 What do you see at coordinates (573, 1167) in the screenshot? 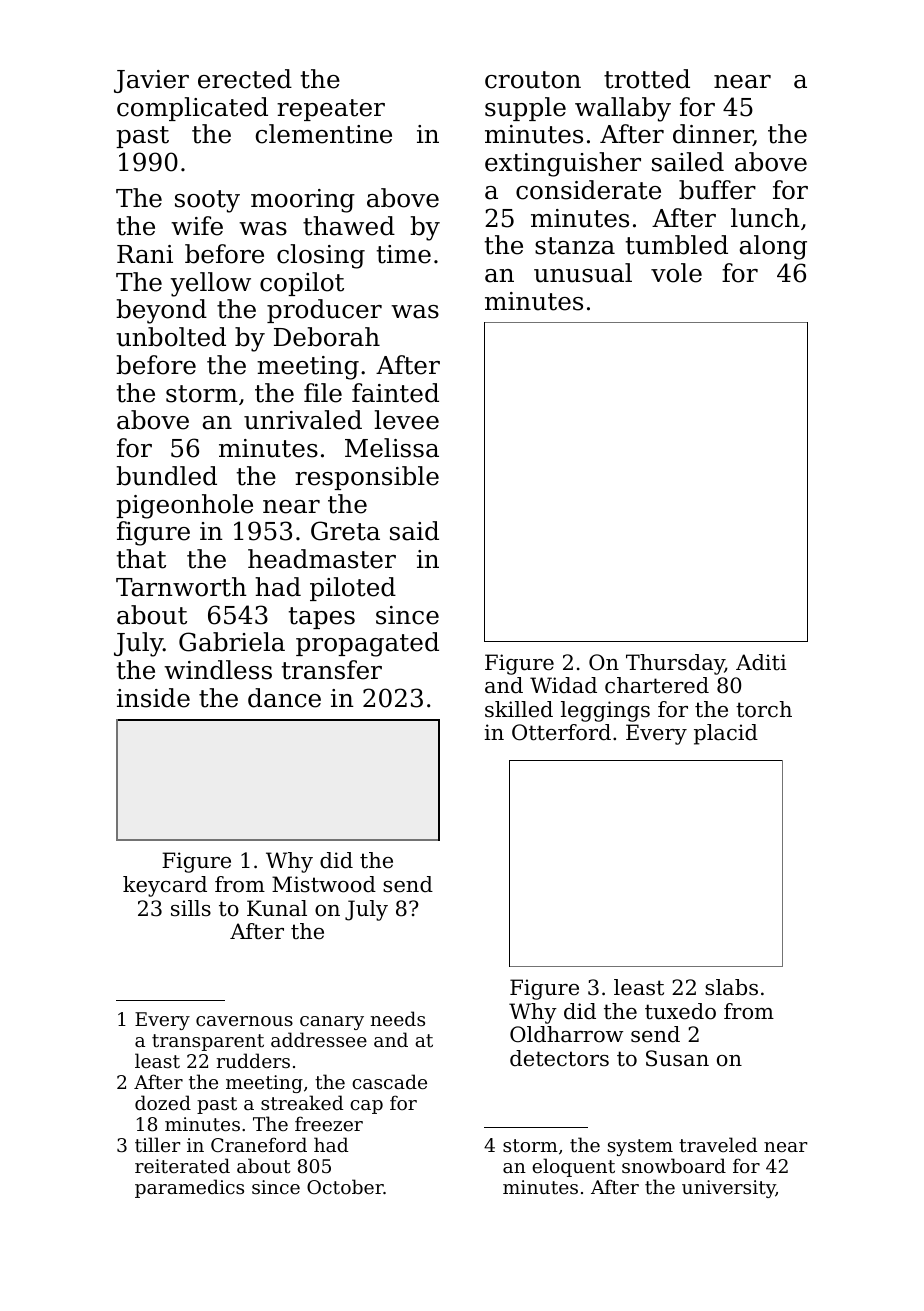
I see `eloquent` at bounding box center [573, 1167].
